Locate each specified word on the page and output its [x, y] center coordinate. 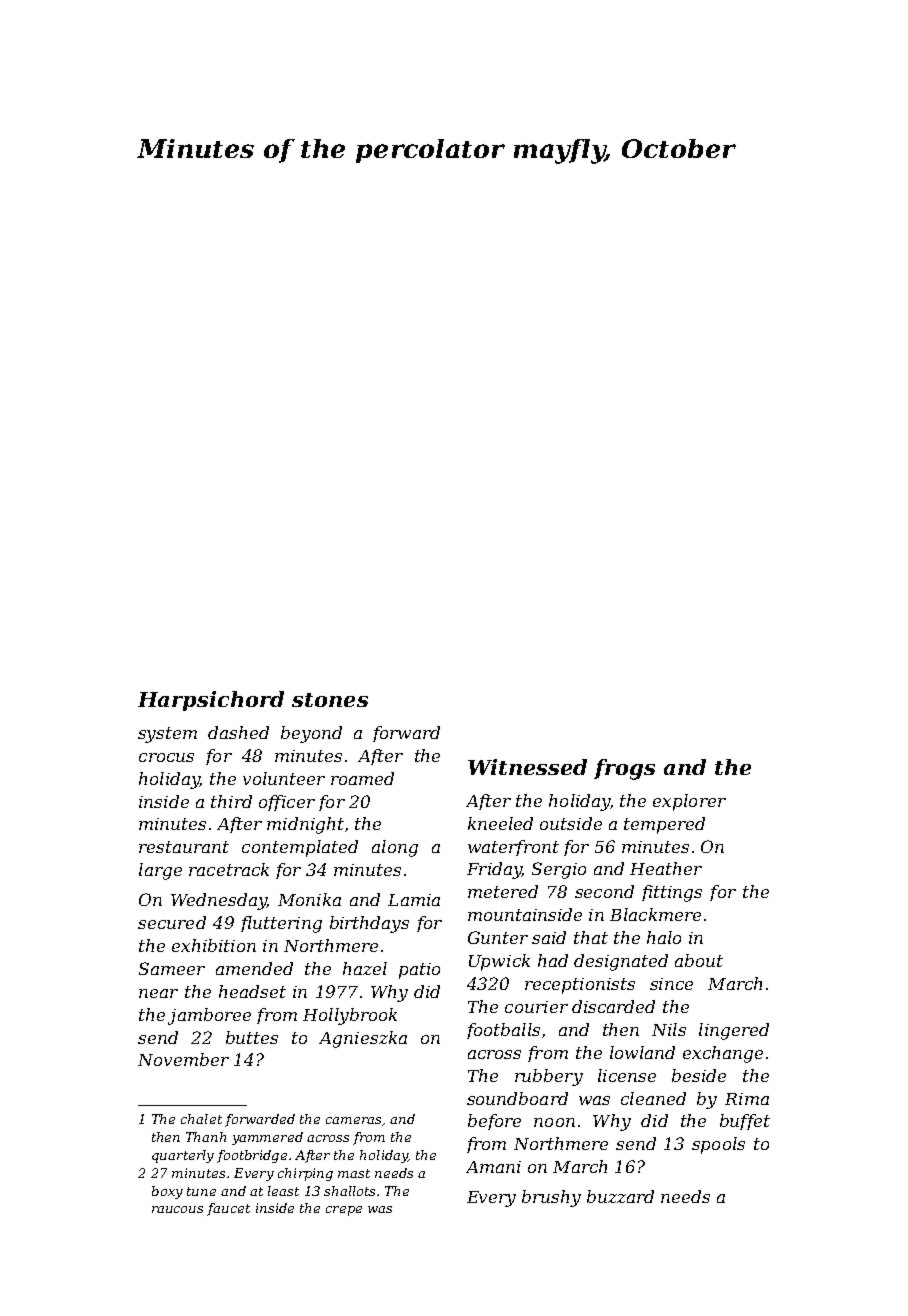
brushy [551, 1198]
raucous [177, 1209]
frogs [624, 769]
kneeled [500, 823]
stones [330, 700]
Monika [309, 899]
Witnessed [527, 767]
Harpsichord [211, 701]
